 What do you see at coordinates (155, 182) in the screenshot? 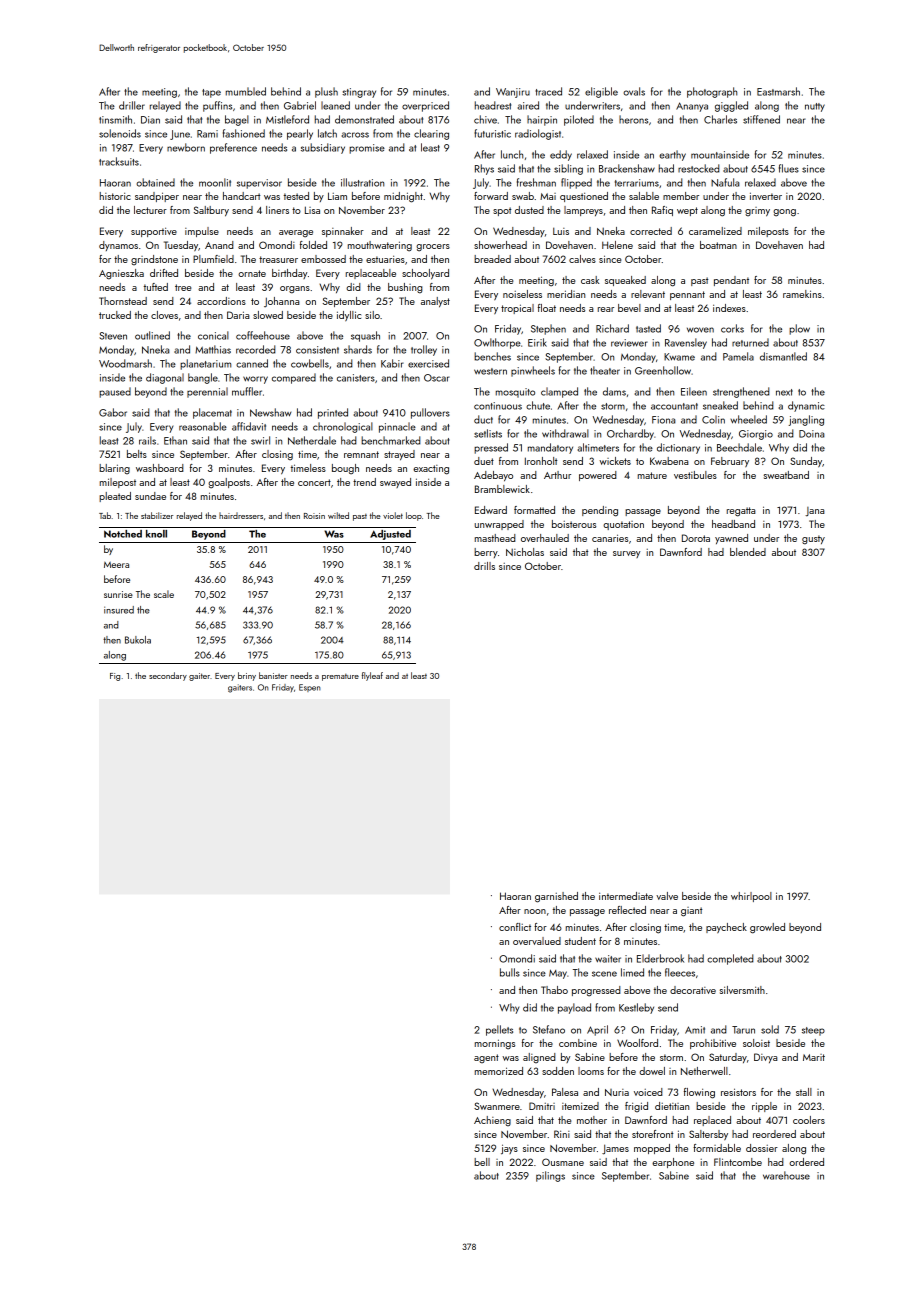
I see `obtained` at bounding box center [155, 182].
